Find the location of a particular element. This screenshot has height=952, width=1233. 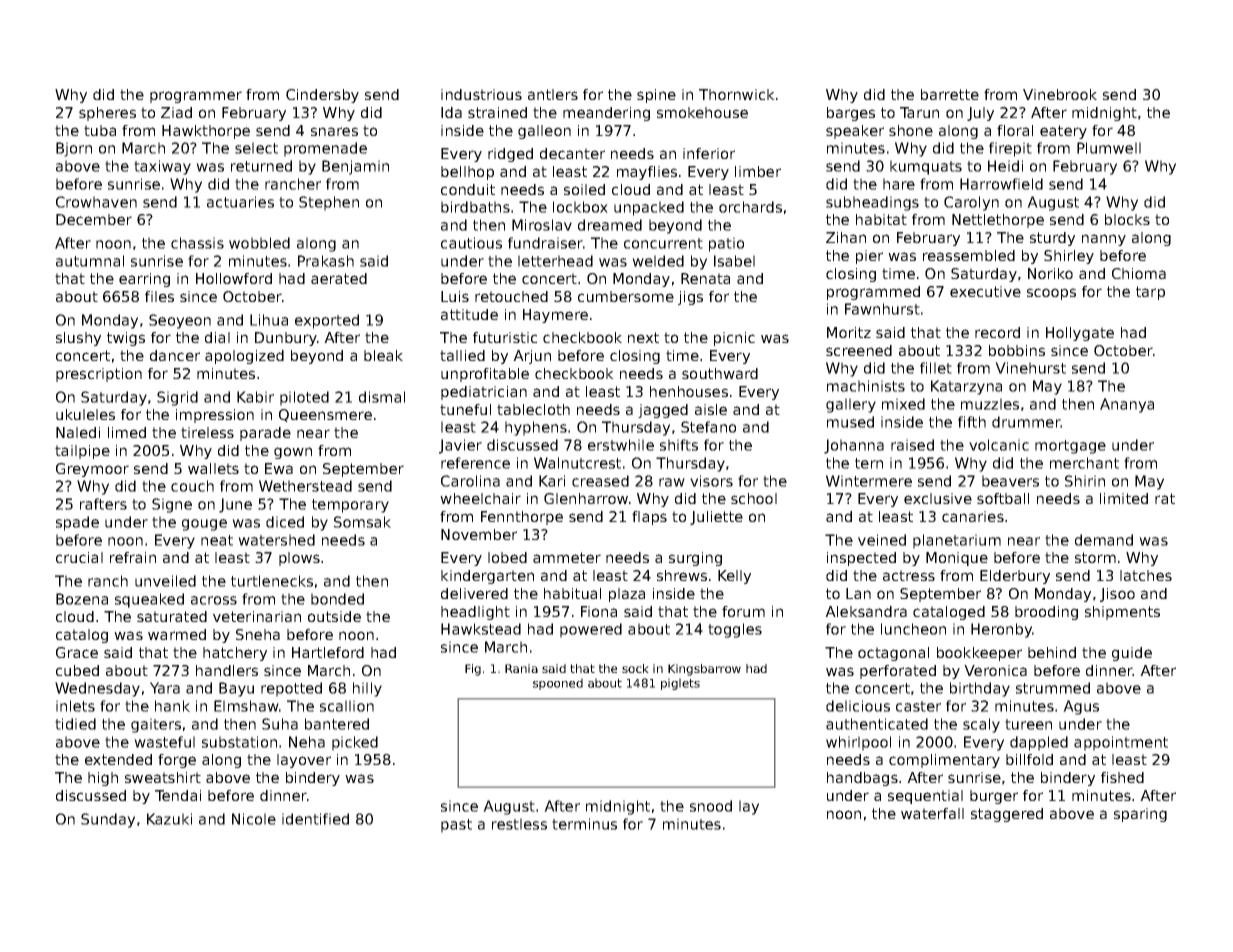

spheres is located at coordinates (107, 114).
